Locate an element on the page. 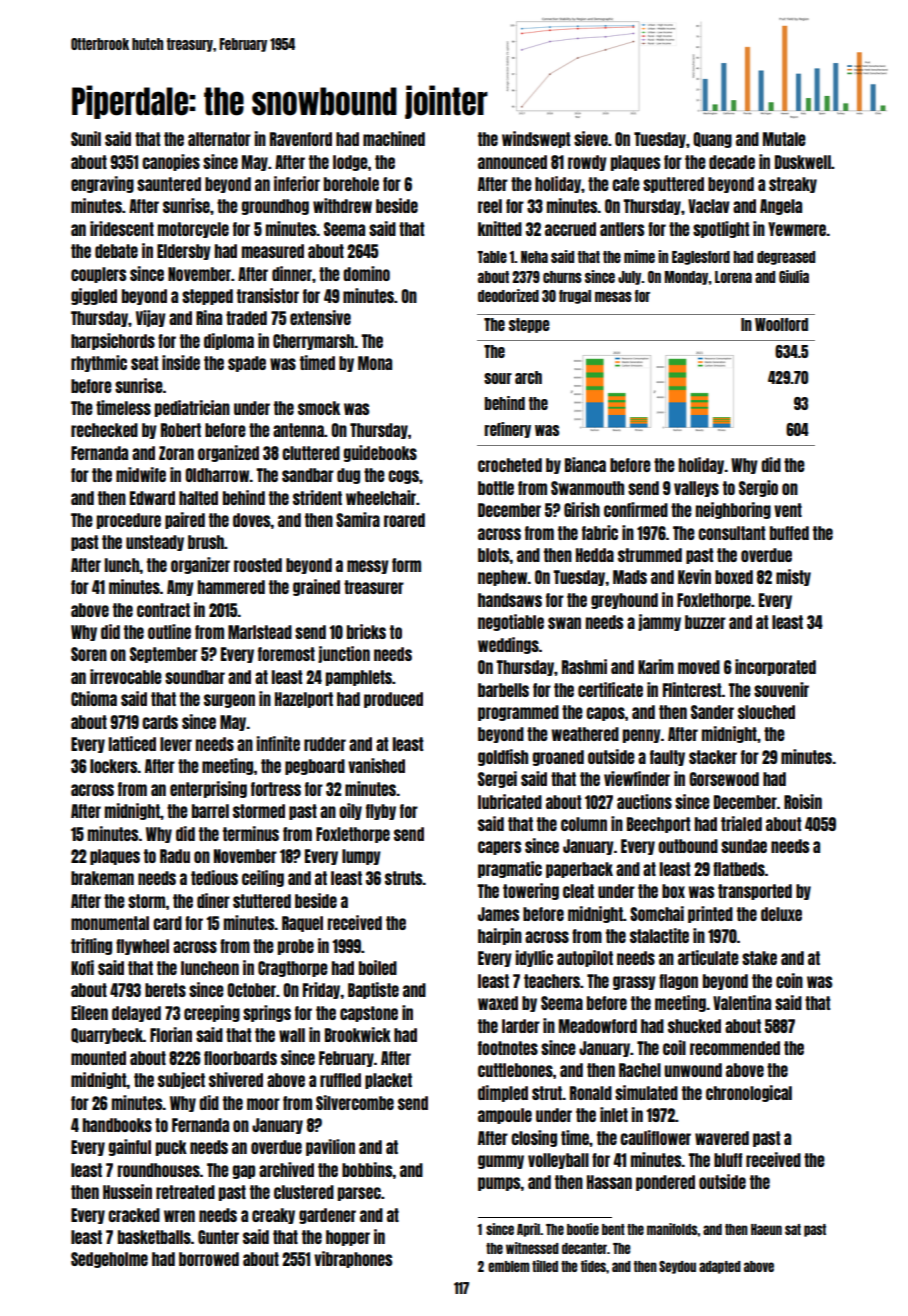 The height and width of the page is (1316, 908). tedious is located at coordinates (214, 877).
